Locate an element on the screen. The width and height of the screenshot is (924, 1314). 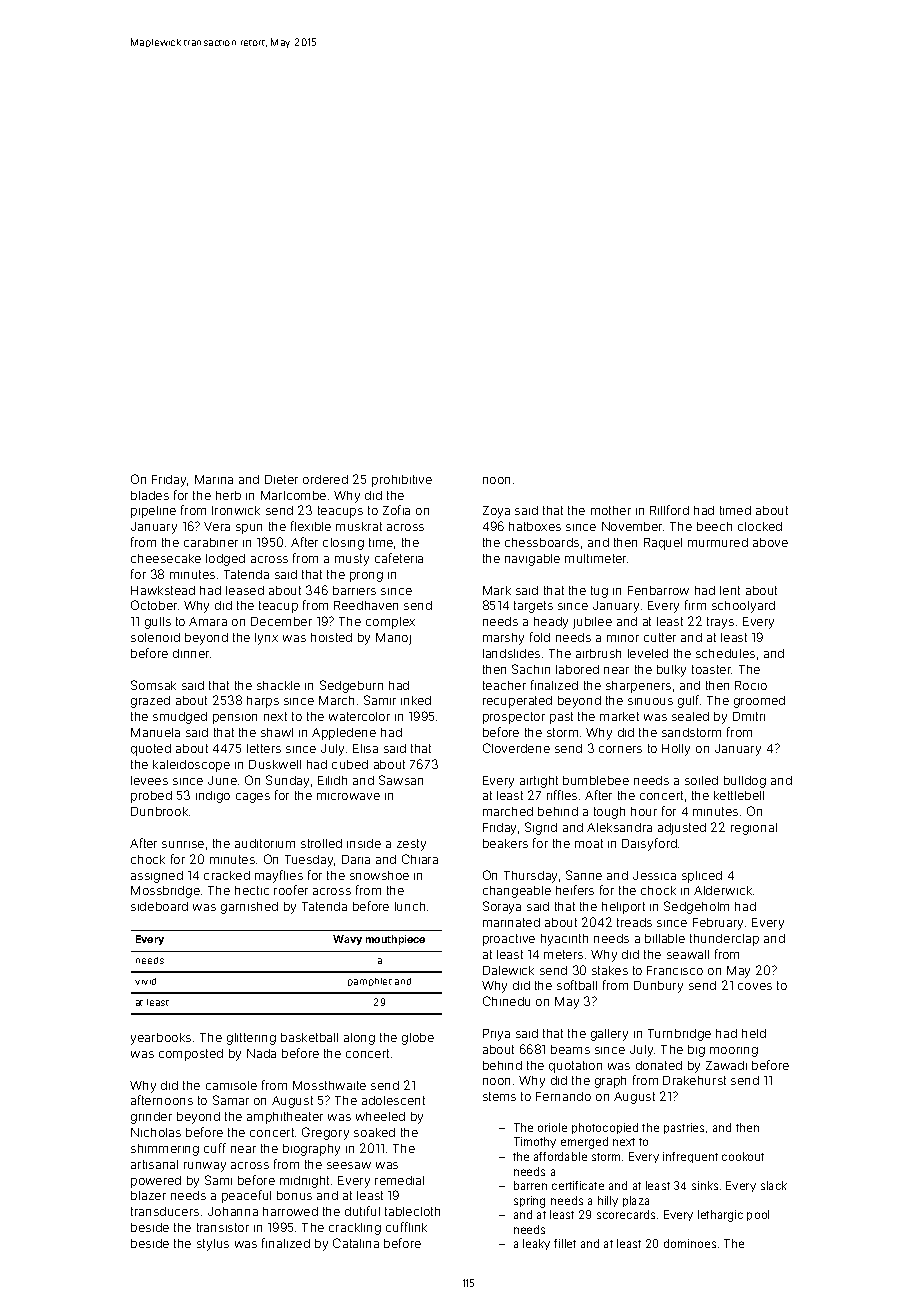
snowshoe is located at coordinates (379, 875).
